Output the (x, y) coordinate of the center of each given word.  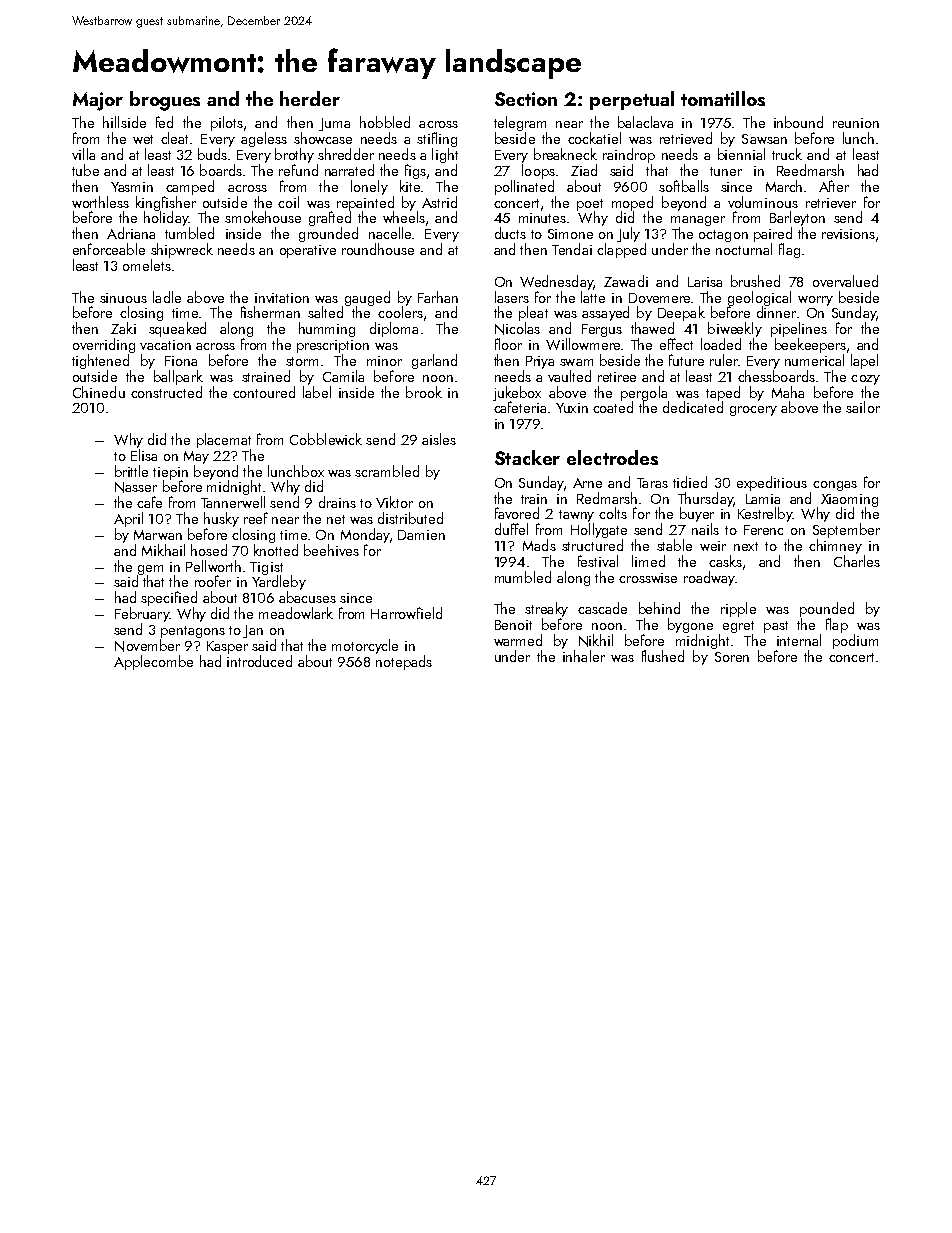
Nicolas (517, 328)
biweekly (735, 329)
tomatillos (723, 98)
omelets (147, 265)
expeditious (772, 483)
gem (150, 570)
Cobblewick (326, 439)
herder (310, 98)
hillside (124, 122)
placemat (224, 440)
